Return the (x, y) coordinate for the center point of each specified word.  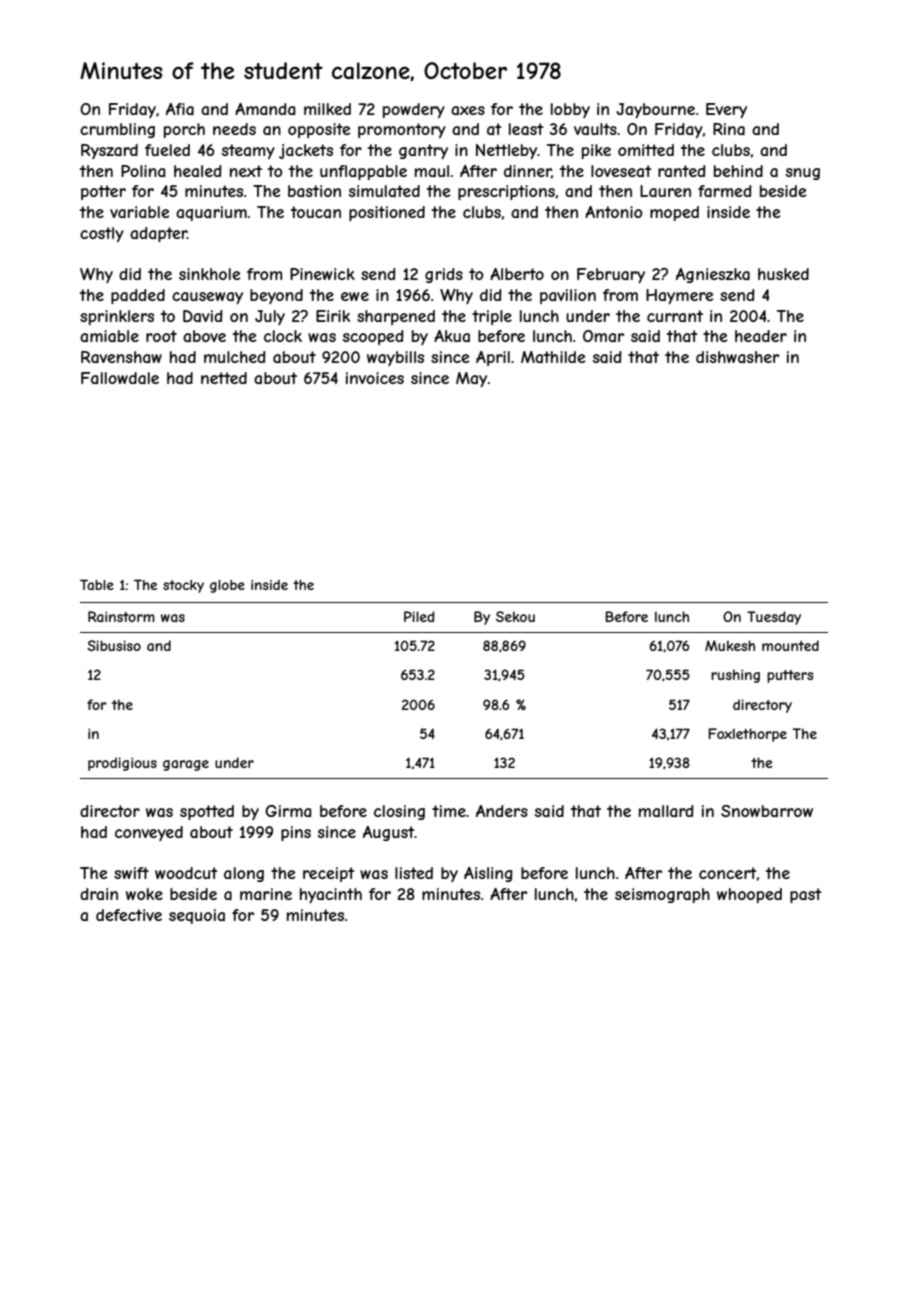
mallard (666, 811)
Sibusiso (114, 645)
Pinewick (322, 274)
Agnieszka (713, 275)
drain (99, 894)
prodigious (122, 764)
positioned (387, 213)
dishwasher (737, 357)
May (471, 379)
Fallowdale (120, 378)
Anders (502, 811)
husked (783, 274)
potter (103, 192)
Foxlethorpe (747, 735)
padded (138, 296)
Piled (419, 616)
